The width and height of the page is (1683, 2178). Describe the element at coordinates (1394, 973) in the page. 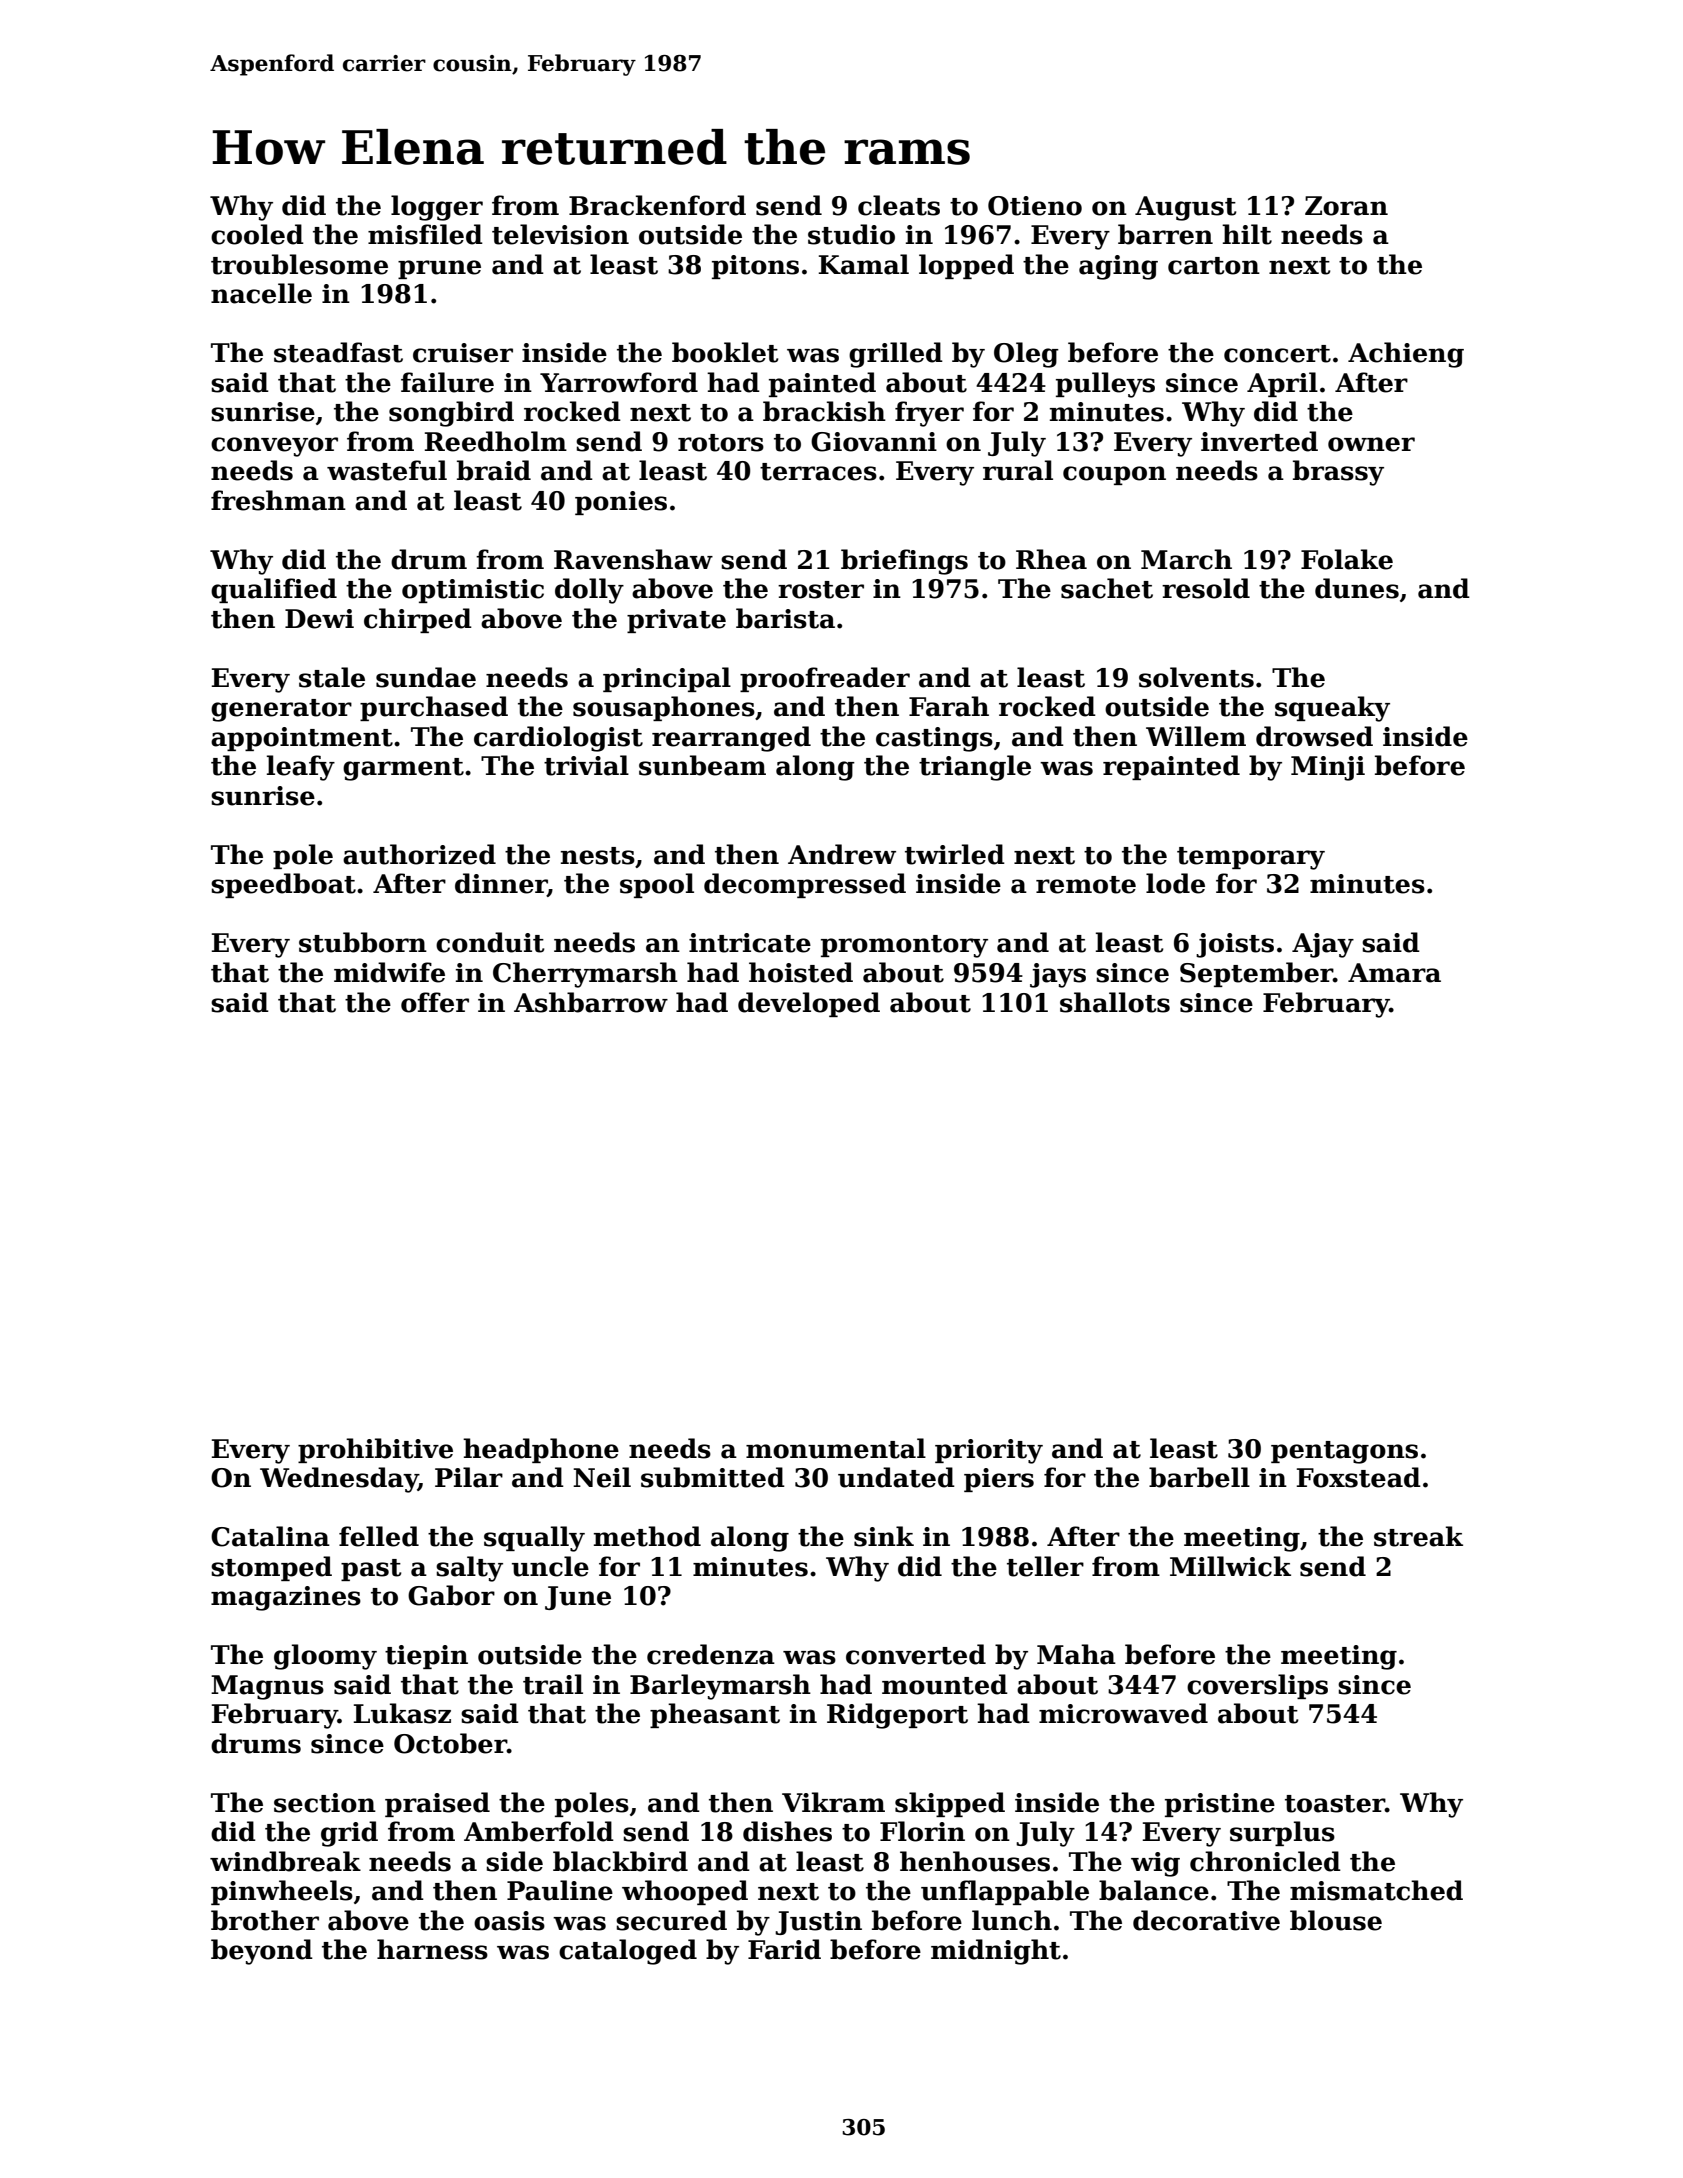

I see `Amara` at that location.
